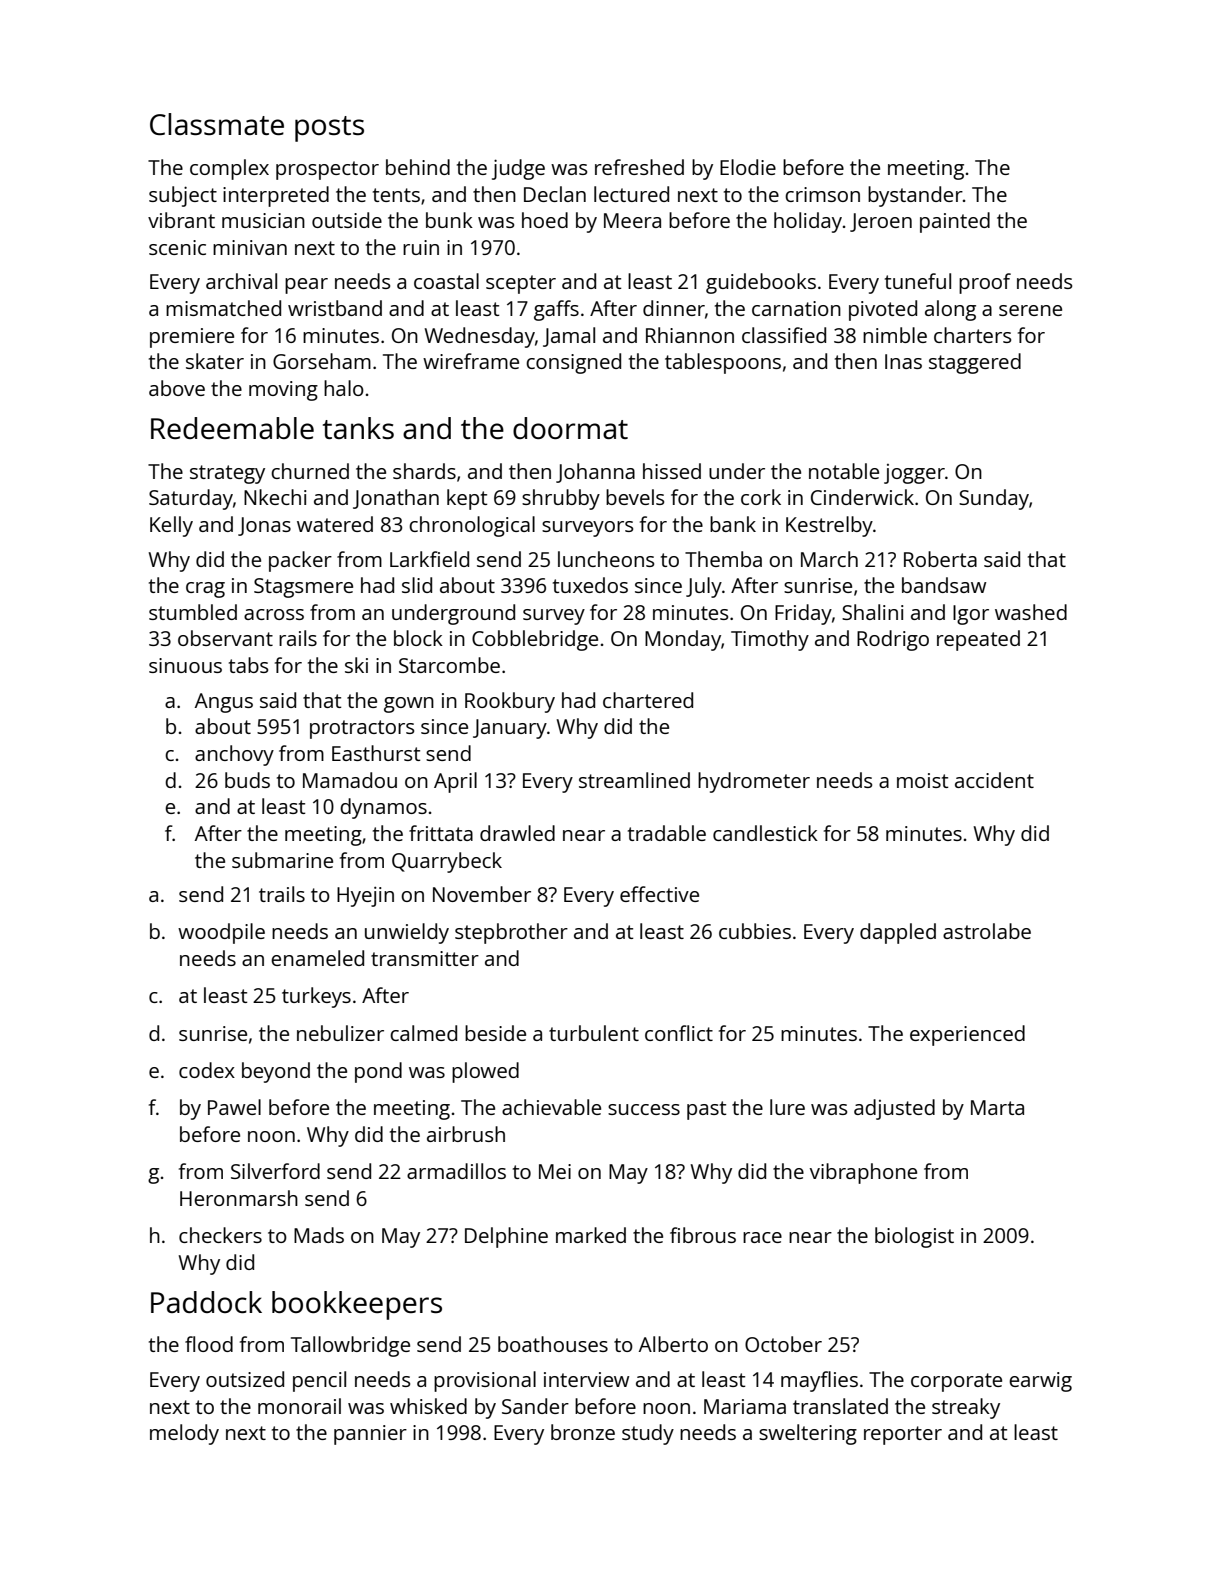 The image size is (1223, 1583). Describe the element at coordinates (667, 833) in the document. I see `tradable` at that location.
